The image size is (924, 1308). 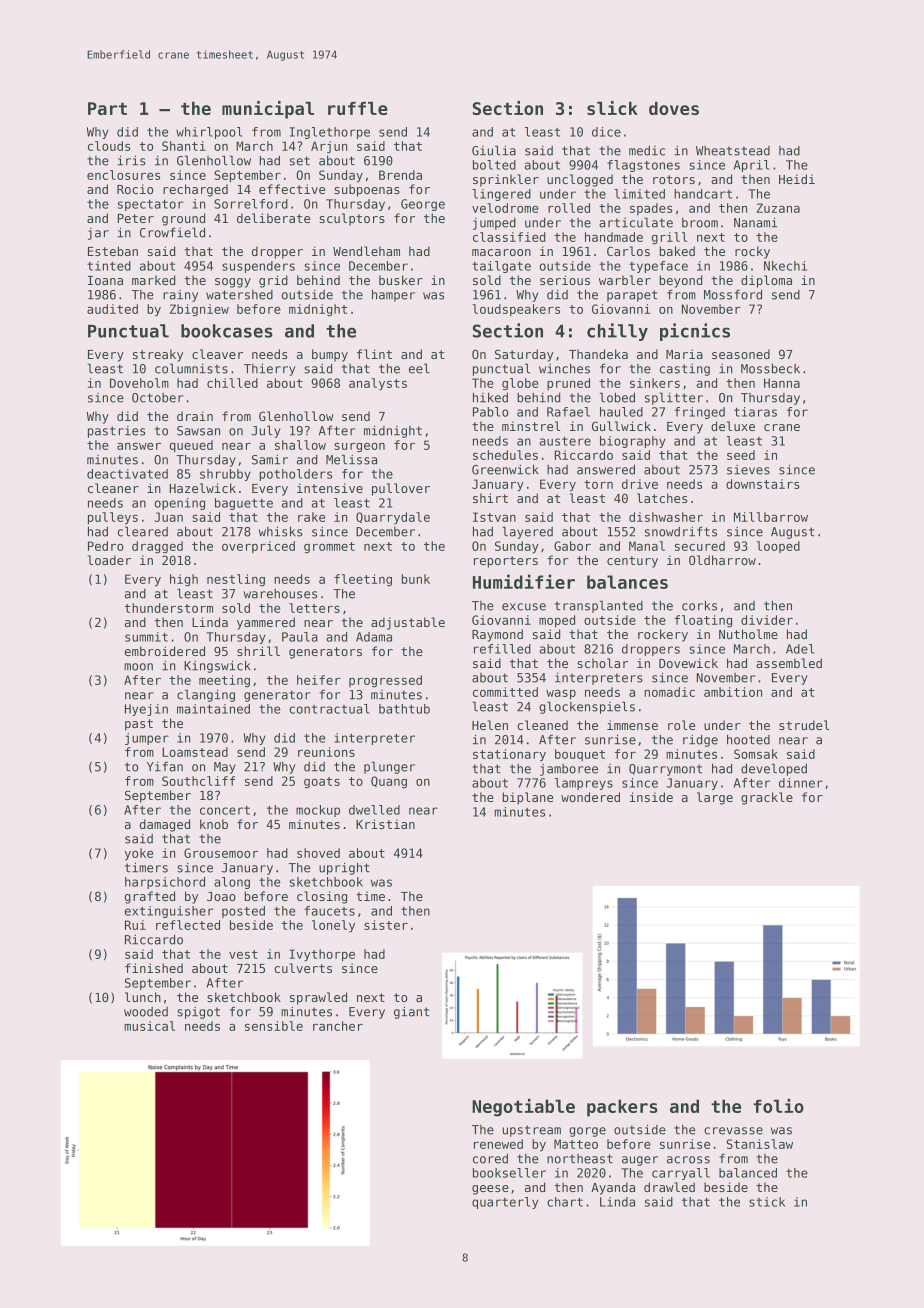 I want to click on secured, so click(x=700, y=546).
